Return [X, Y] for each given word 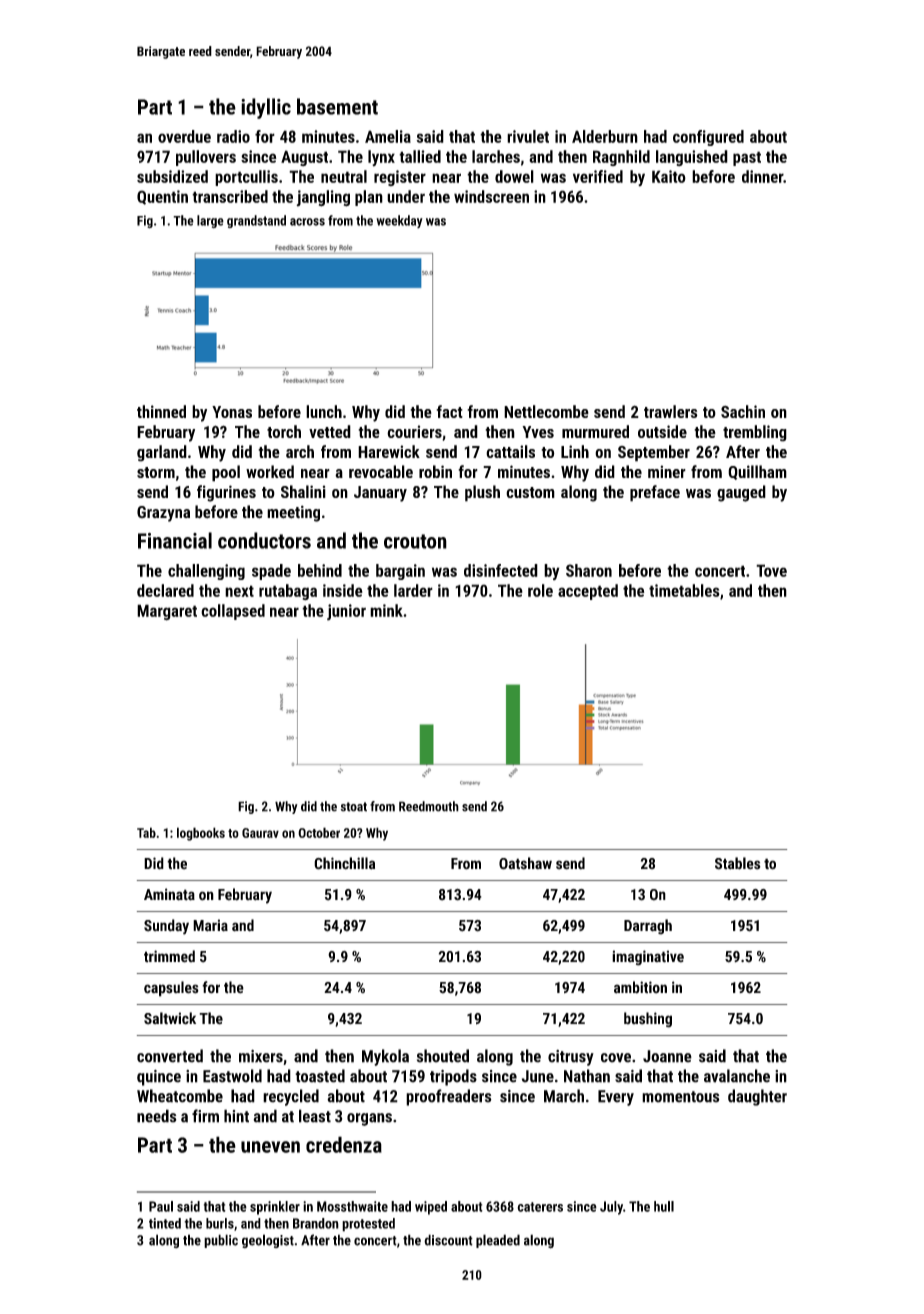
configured [708, 138]
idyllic [266, 108]
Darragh [648, 927]
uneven [270, 1147]
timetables [684, 590]
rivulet [528, 136]
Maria [210, 925]
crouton [415, 541]
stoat [354, 807]
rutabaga [288, 592]
